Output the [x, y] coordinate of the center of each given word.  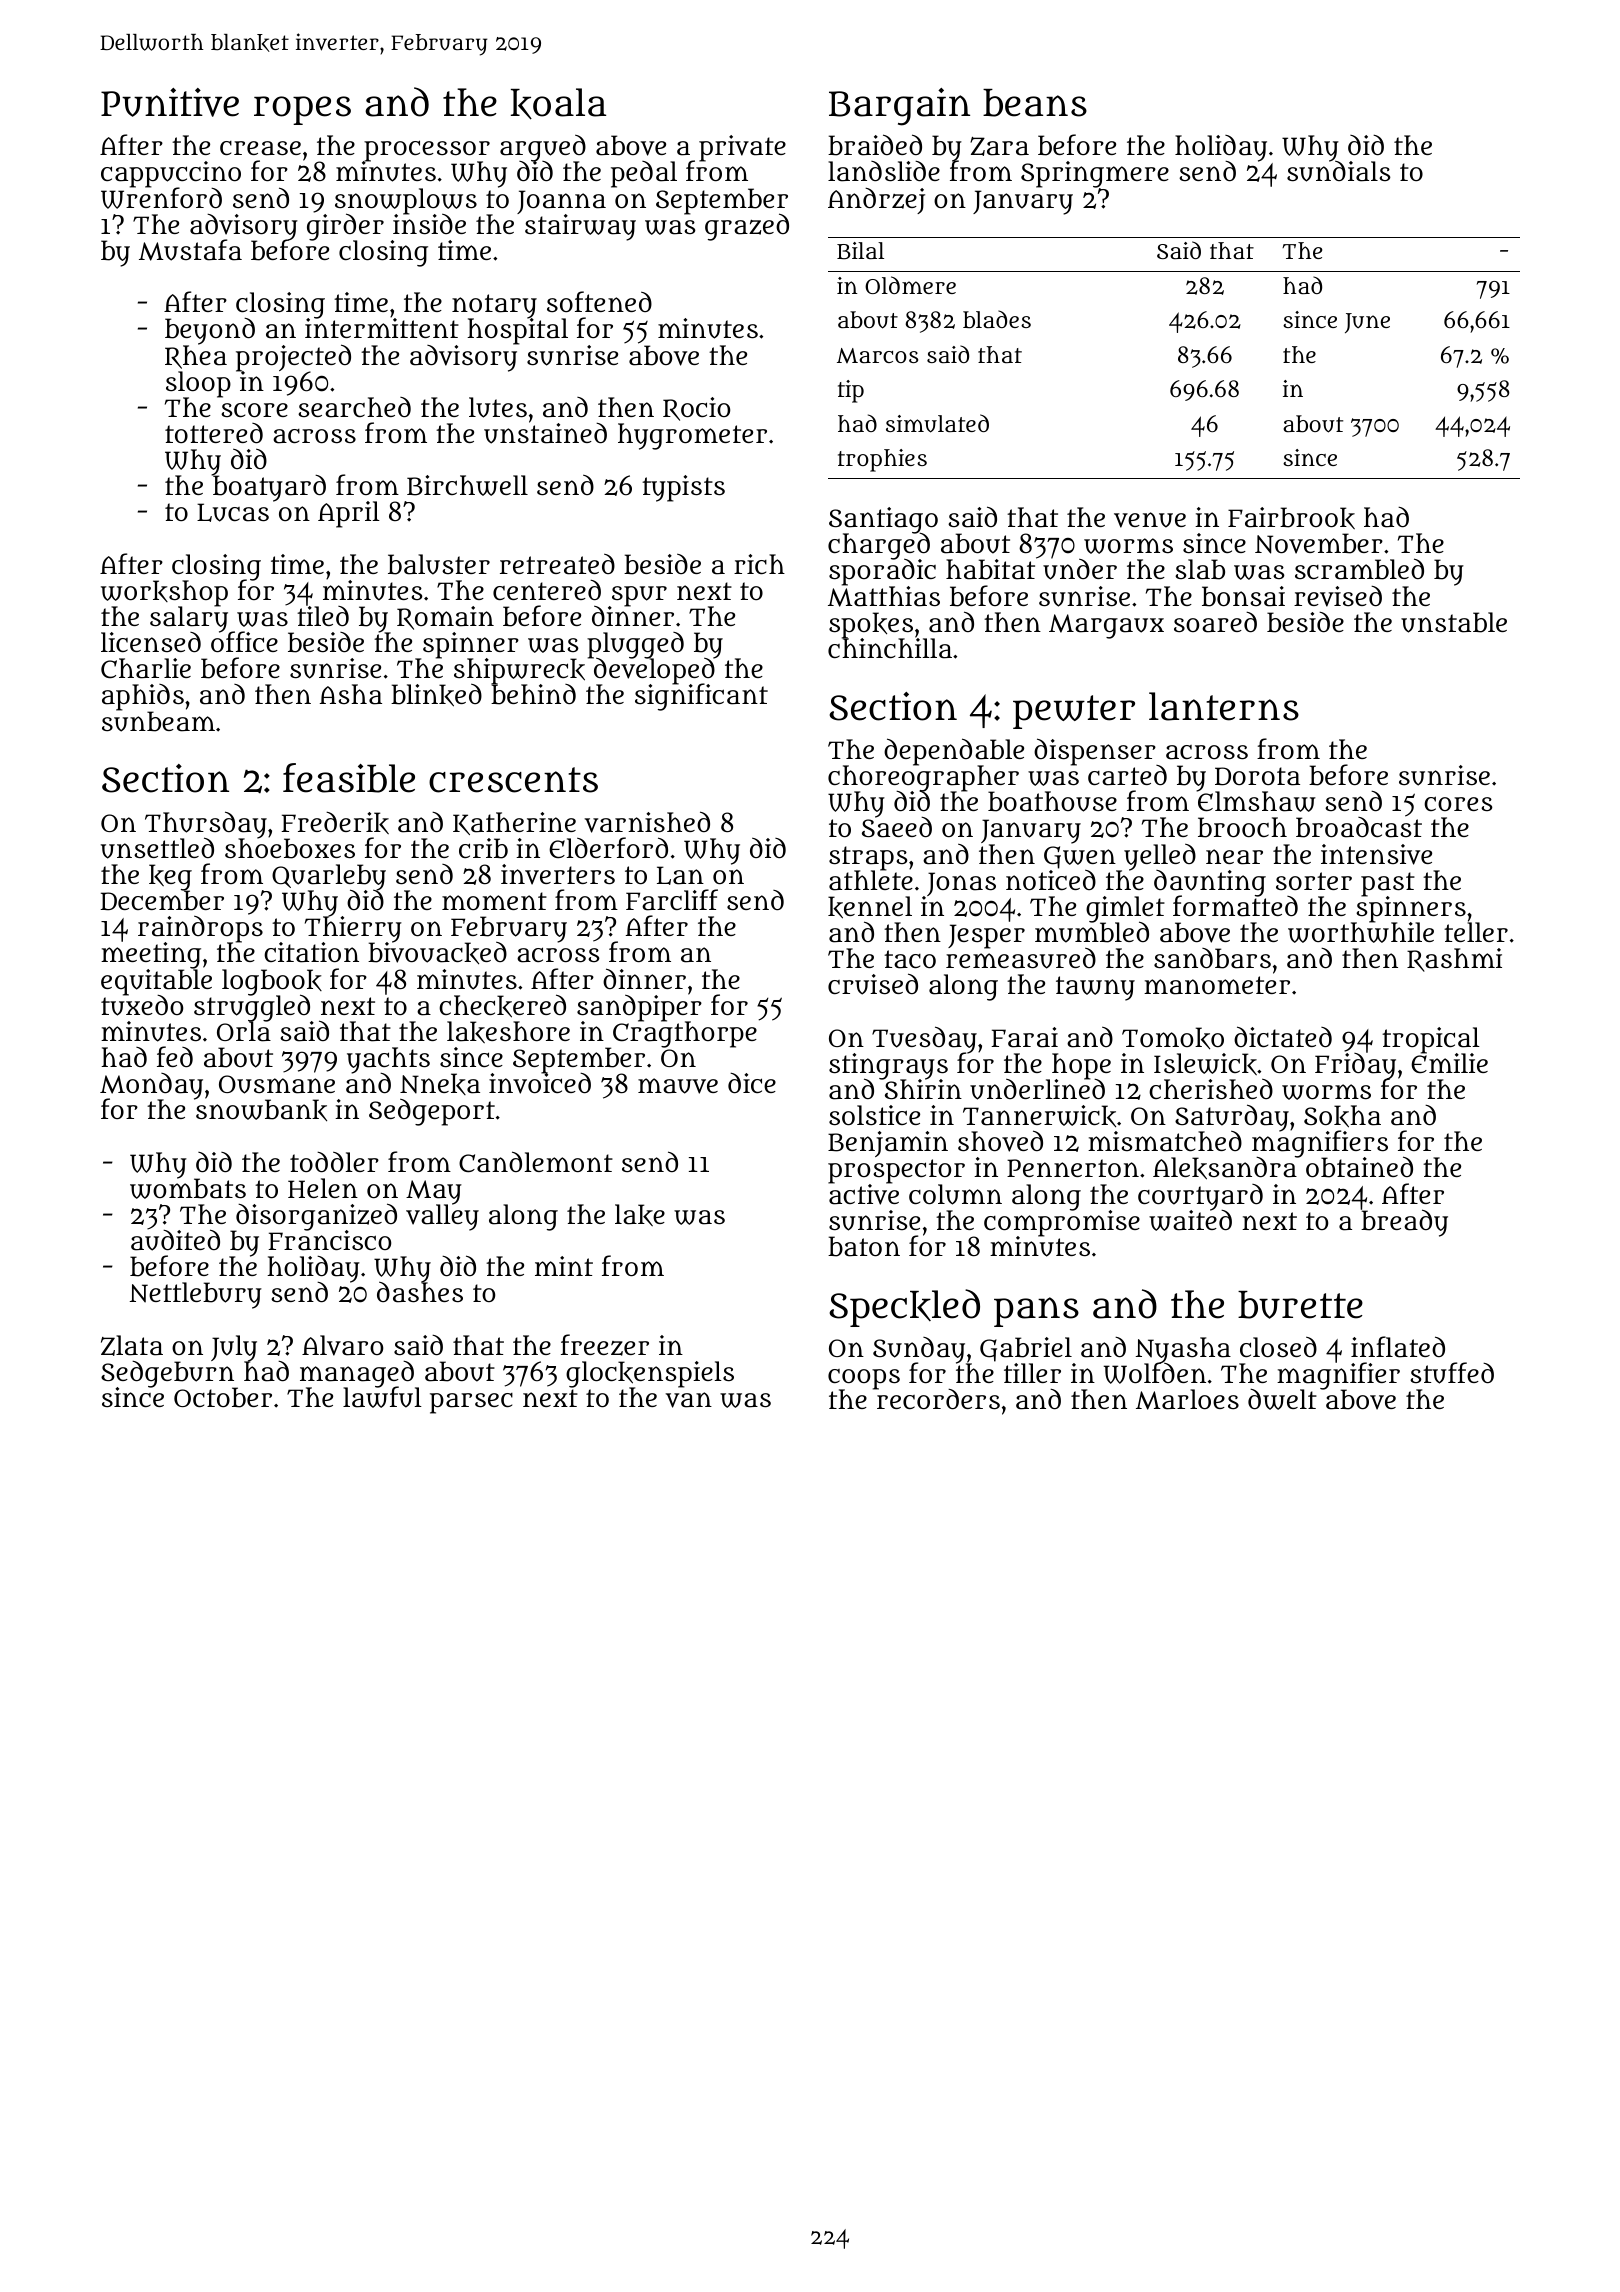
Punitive [170, 102]
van [688, 1400]
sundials [1339, 172]
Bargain [899, 107]
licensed [151, 642]
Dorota [1257, 776]
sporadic [882, 573]
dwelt [1282, 1400]
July [234, 1348]
